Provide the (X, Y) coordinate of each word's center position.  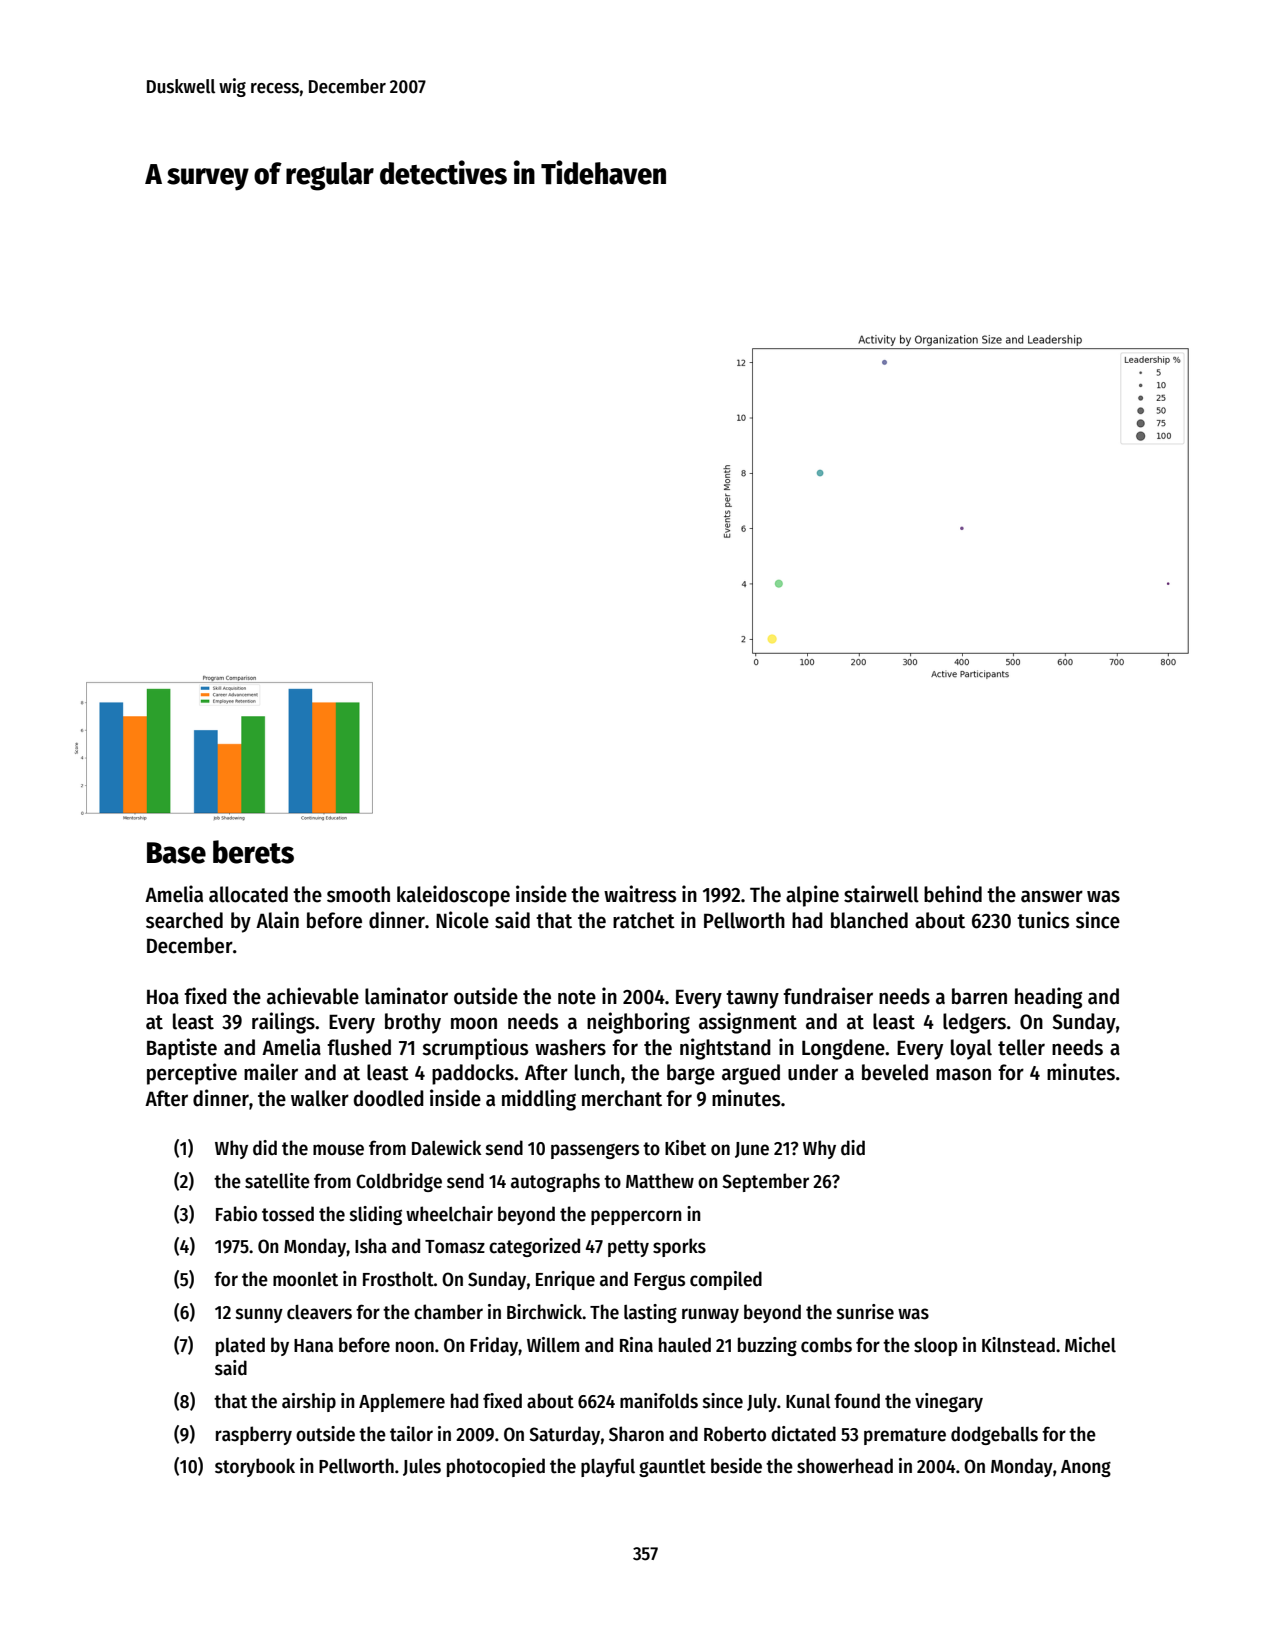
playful (608, 1467)
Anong (1086, 1468)
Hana (313, 1346)
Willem (553, 1345)
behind (953, 894)
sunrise (865, 1312)
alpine (812, 896)
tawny (752, 999)
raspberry (254, 1435)
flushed (359, 1047)
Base (176, 853)
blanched (869, 920)
